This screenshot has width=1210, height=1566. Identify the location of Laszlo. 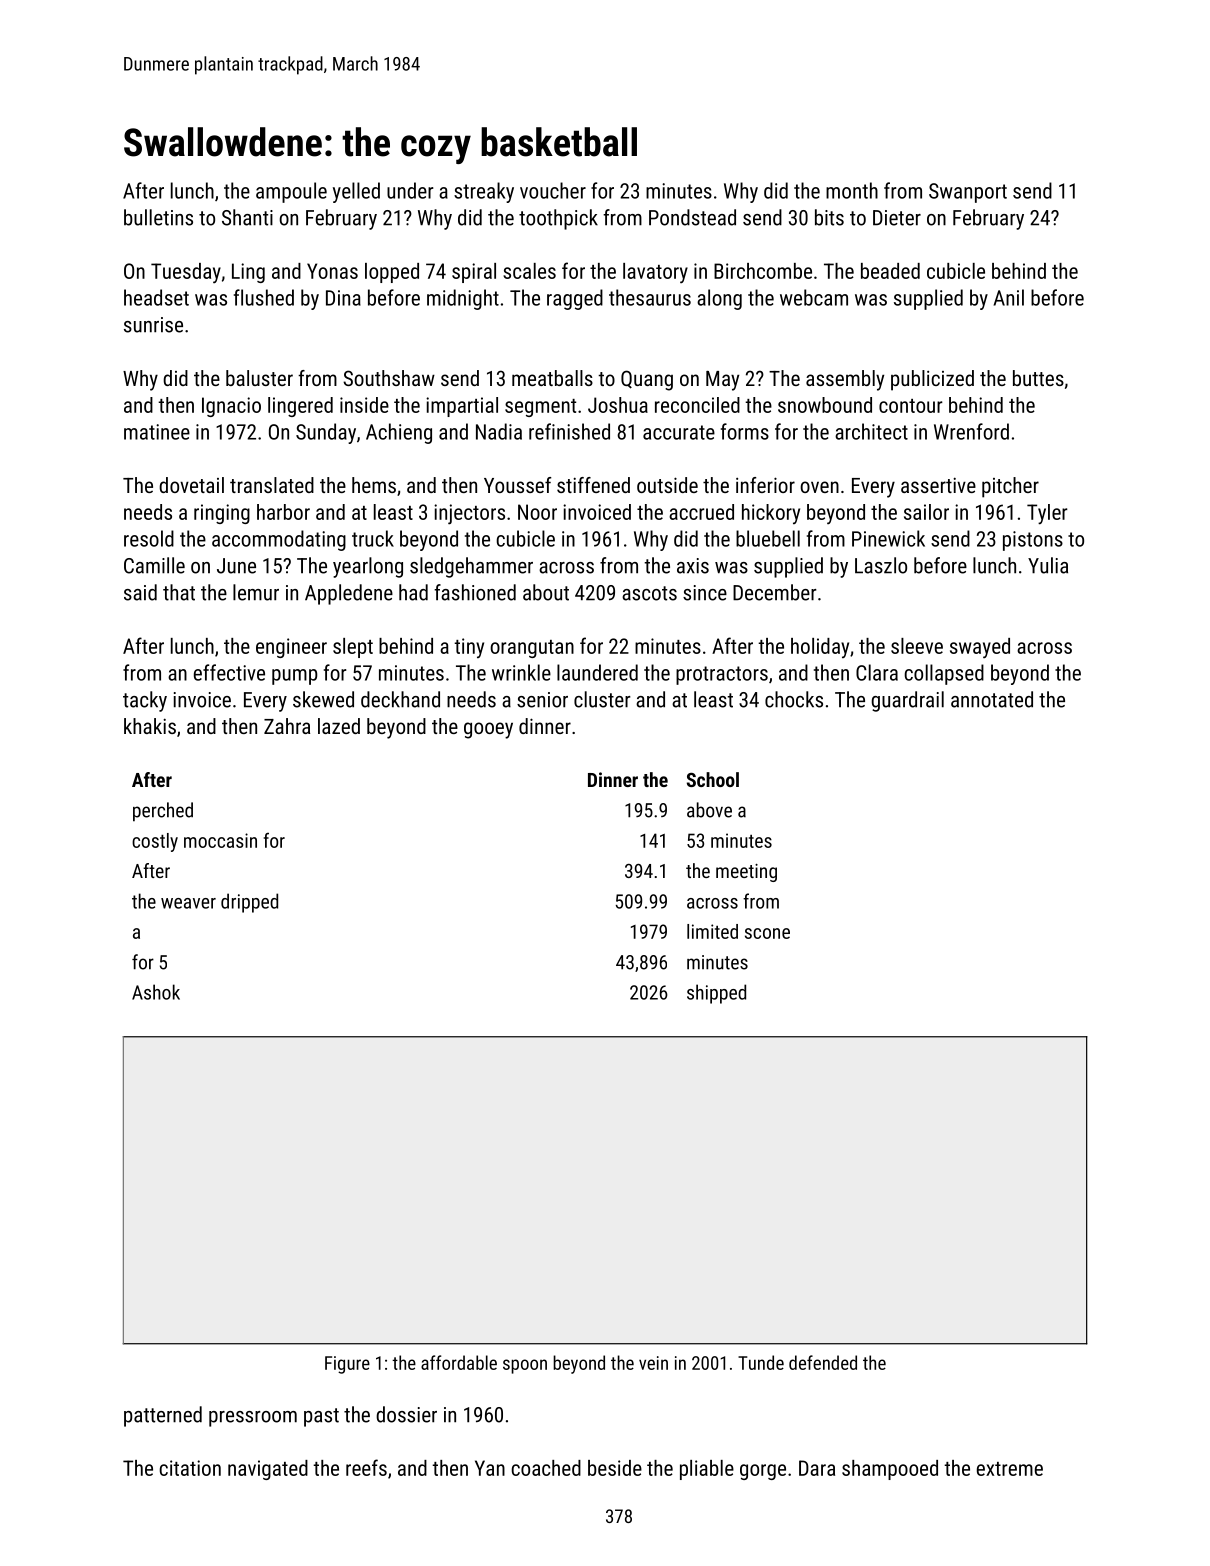
(881, 565).
